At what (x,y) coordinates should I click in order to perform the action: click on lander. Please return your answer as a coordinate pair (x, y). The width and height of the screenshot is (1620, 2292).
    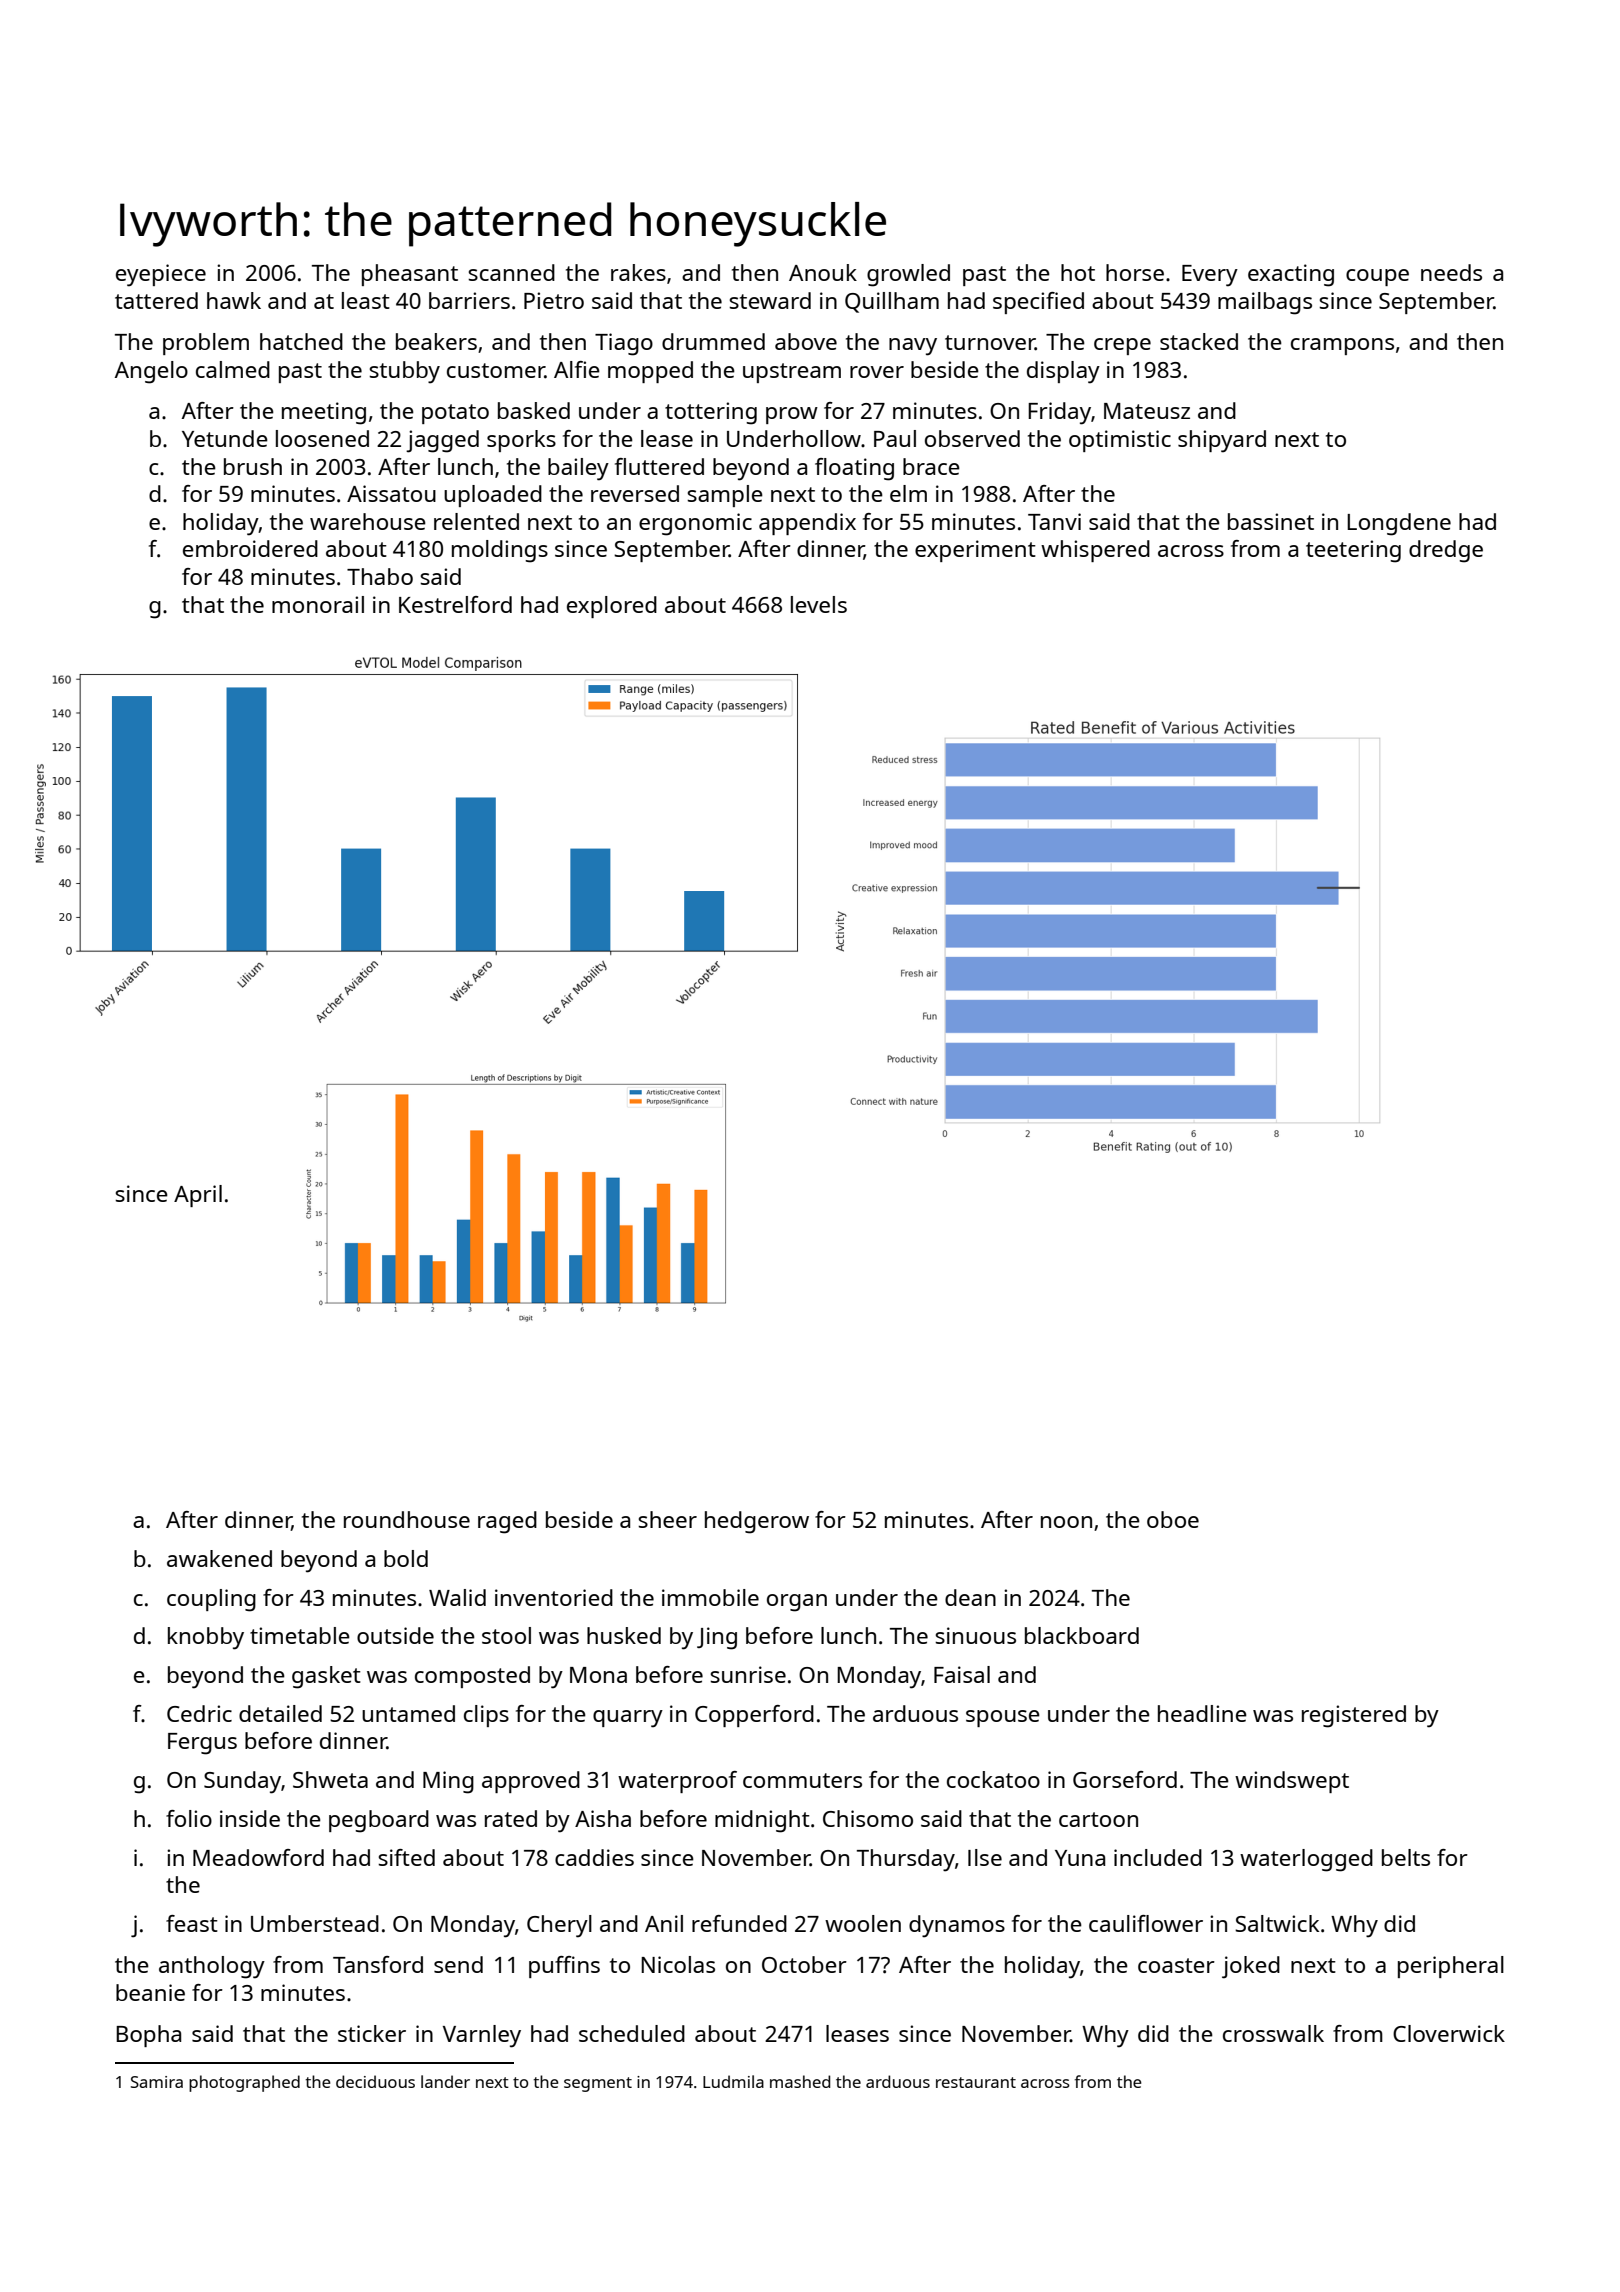
    Looking at the image, I should click on (445, 2081).
